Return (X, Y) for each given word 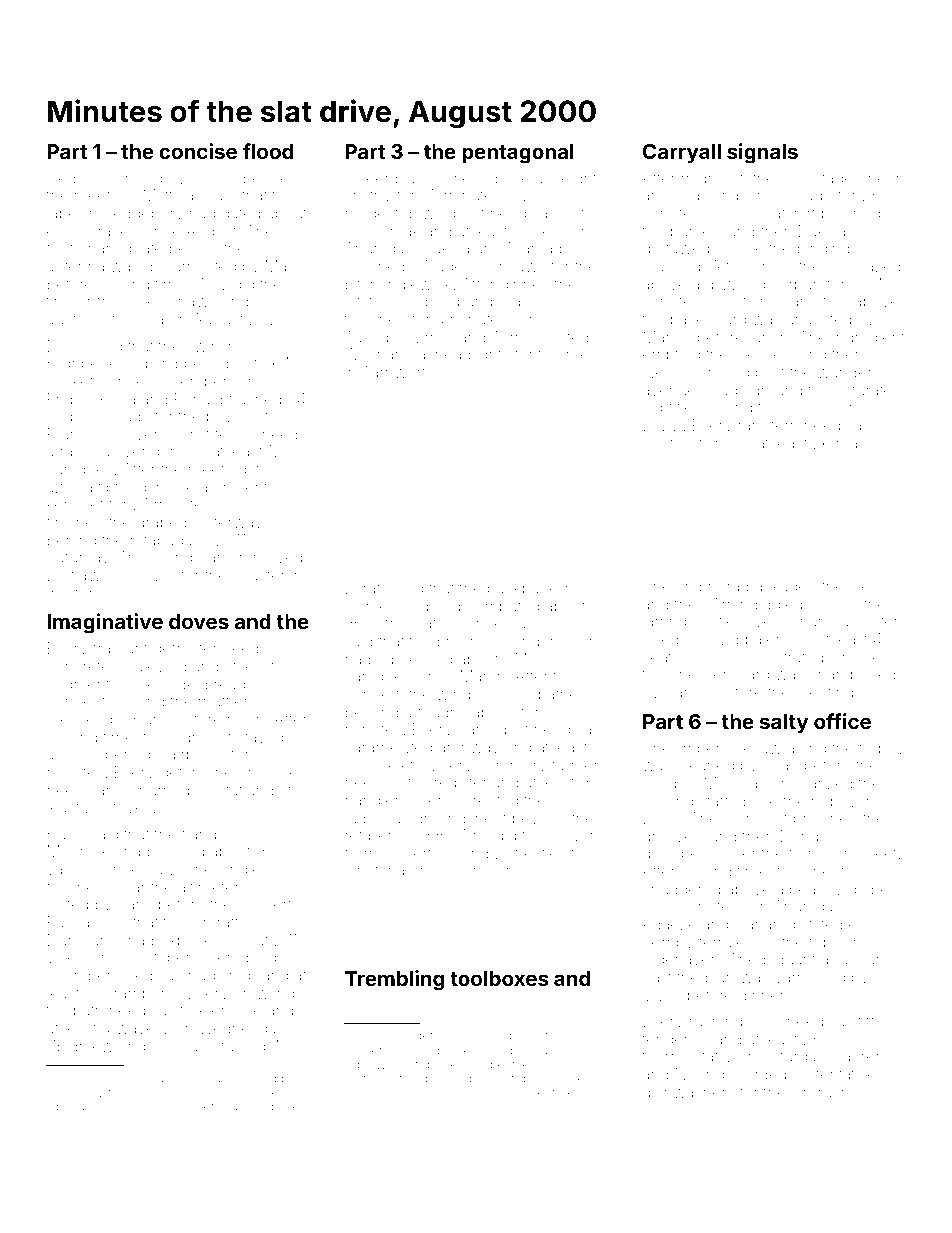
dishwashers (688, 1092)
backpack (522, 589)
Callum (242, 1106)
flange (204, 835)
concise (198, 151)
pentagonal (518, 154)
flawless (100, 574)
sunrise (377, 1107)
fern (784, 424)
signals (762, 153)
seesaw (754, 749)
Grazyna (374, 872)
